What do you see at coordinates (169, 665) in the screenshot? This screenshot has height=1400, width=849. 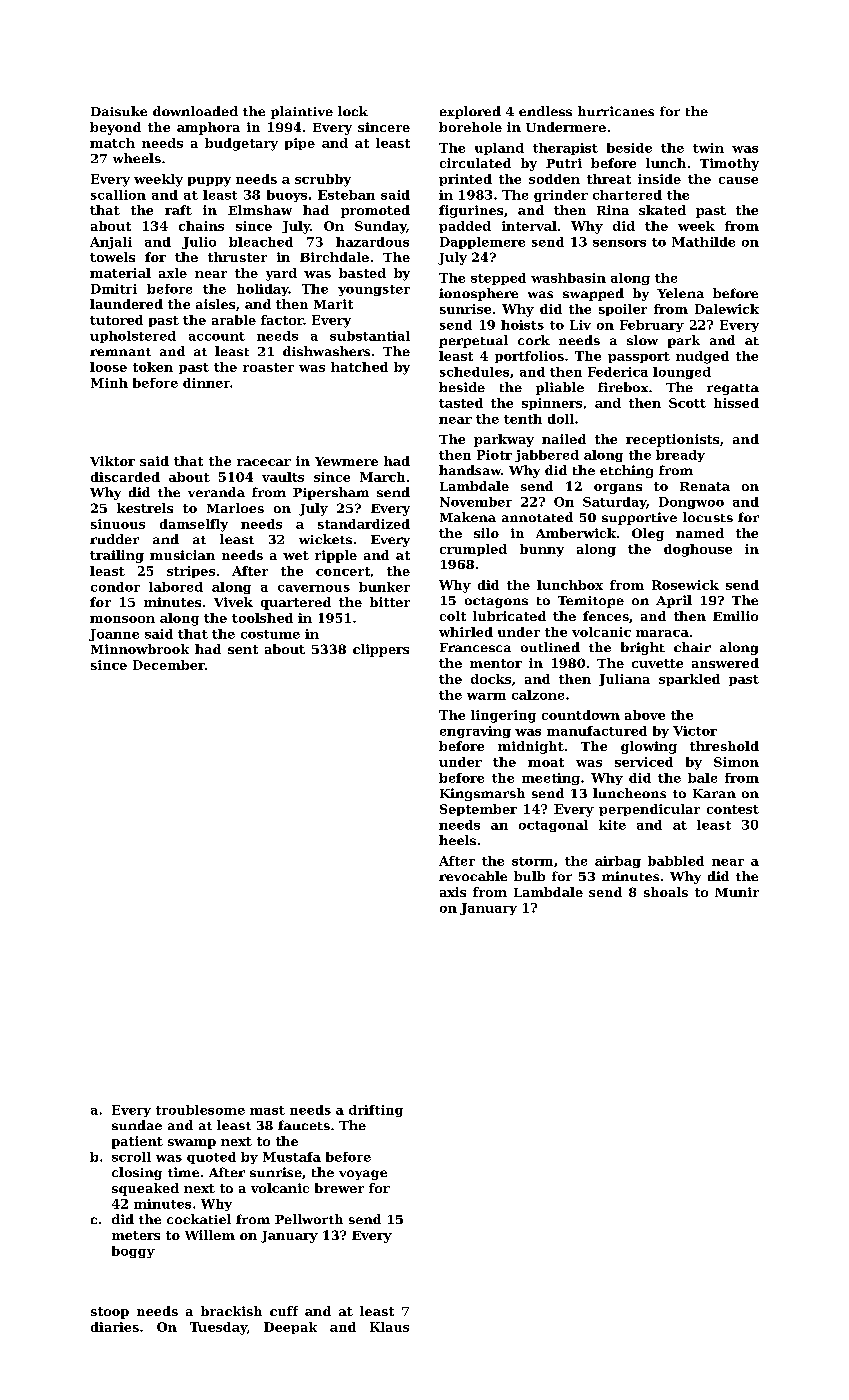 I see `December` at bounding box center [169, 665].
